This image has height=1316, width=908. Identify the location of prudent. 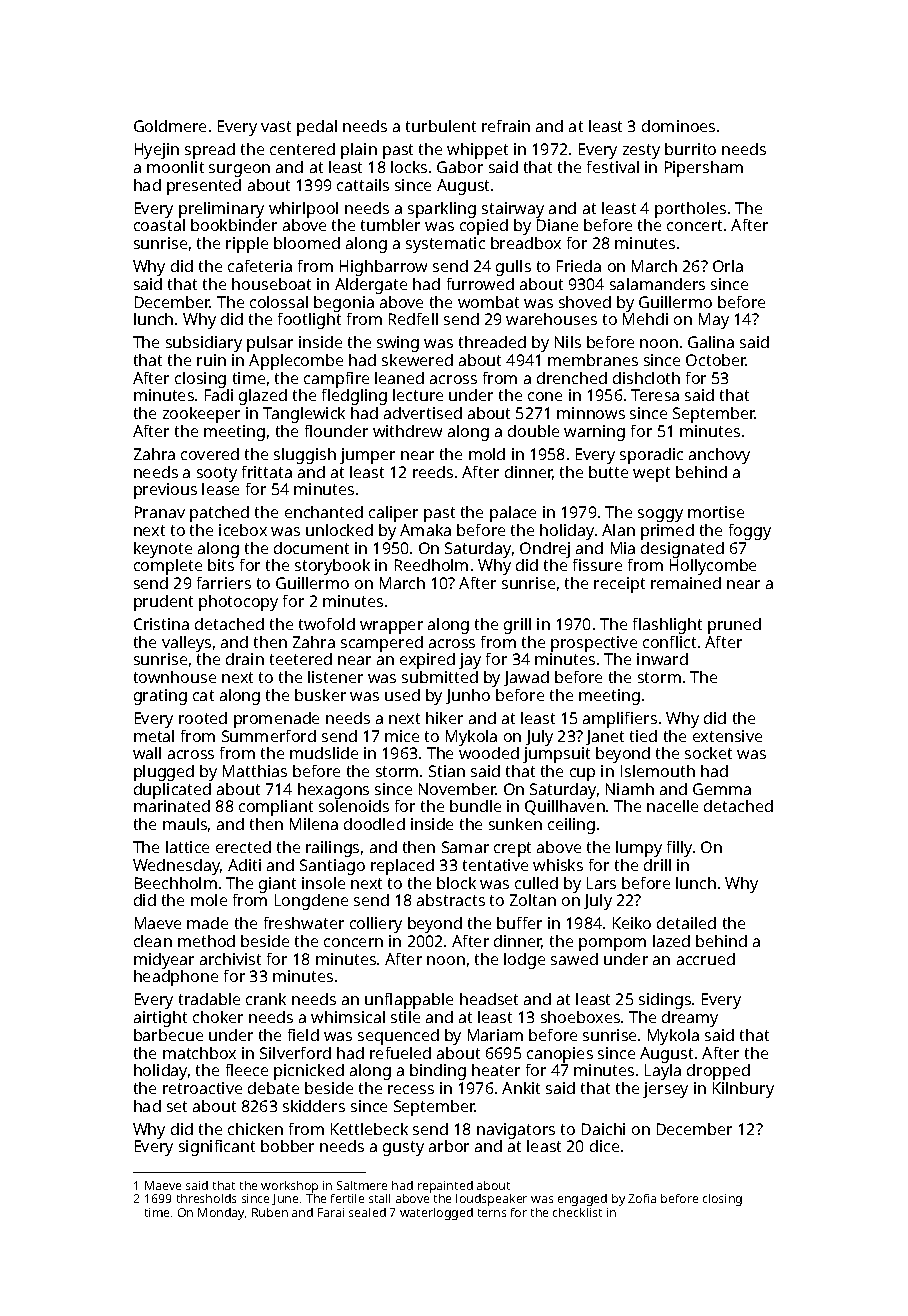
(163, 603).
